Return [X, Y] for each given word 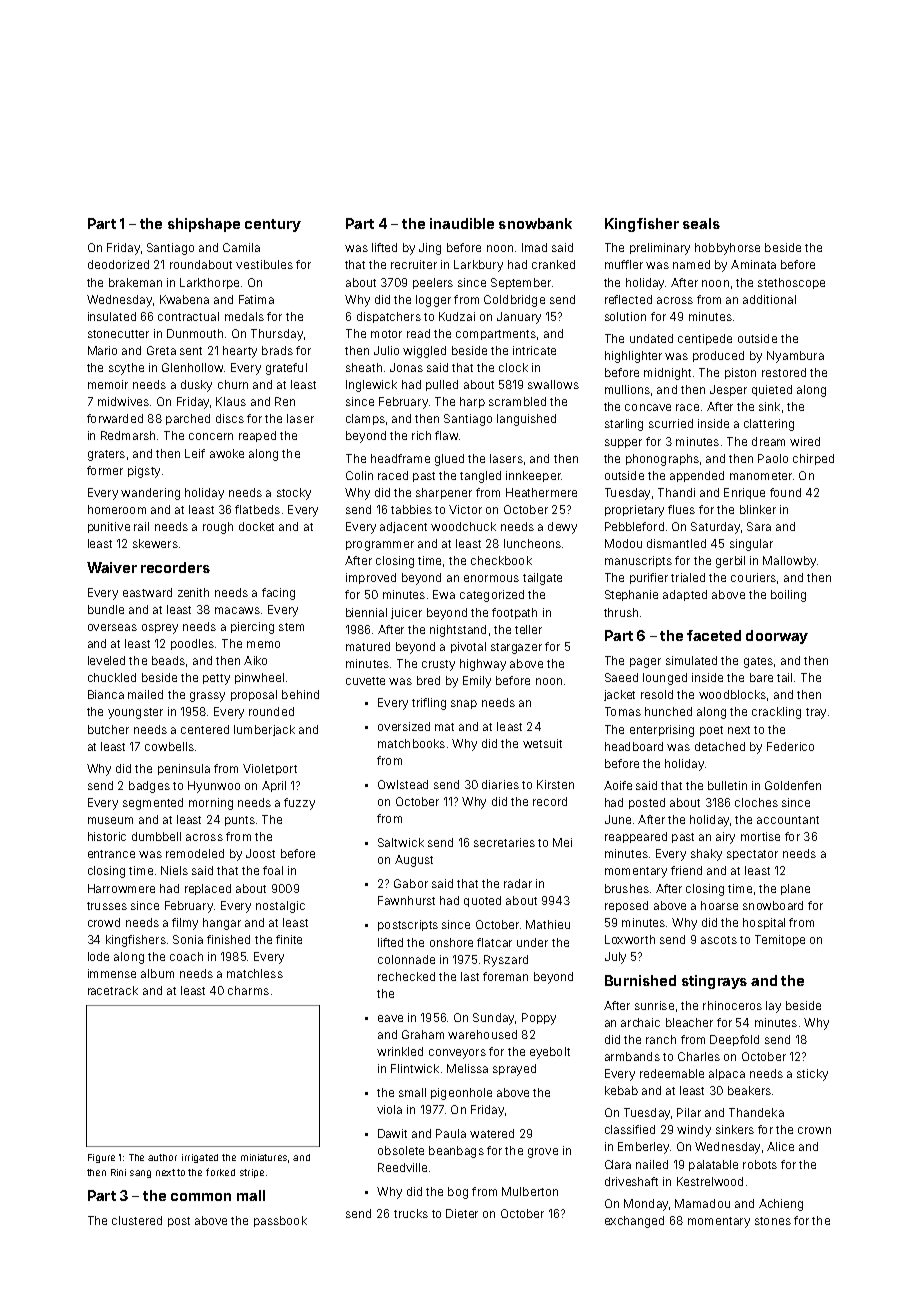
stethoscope [791, 283]
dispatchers [389, 317]
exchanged [634, 1222]
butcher [108, 729]
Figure [101, 1158]
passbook [280, 1221]
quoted [482, 901]
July [615, 958]
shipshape [204, 225]
